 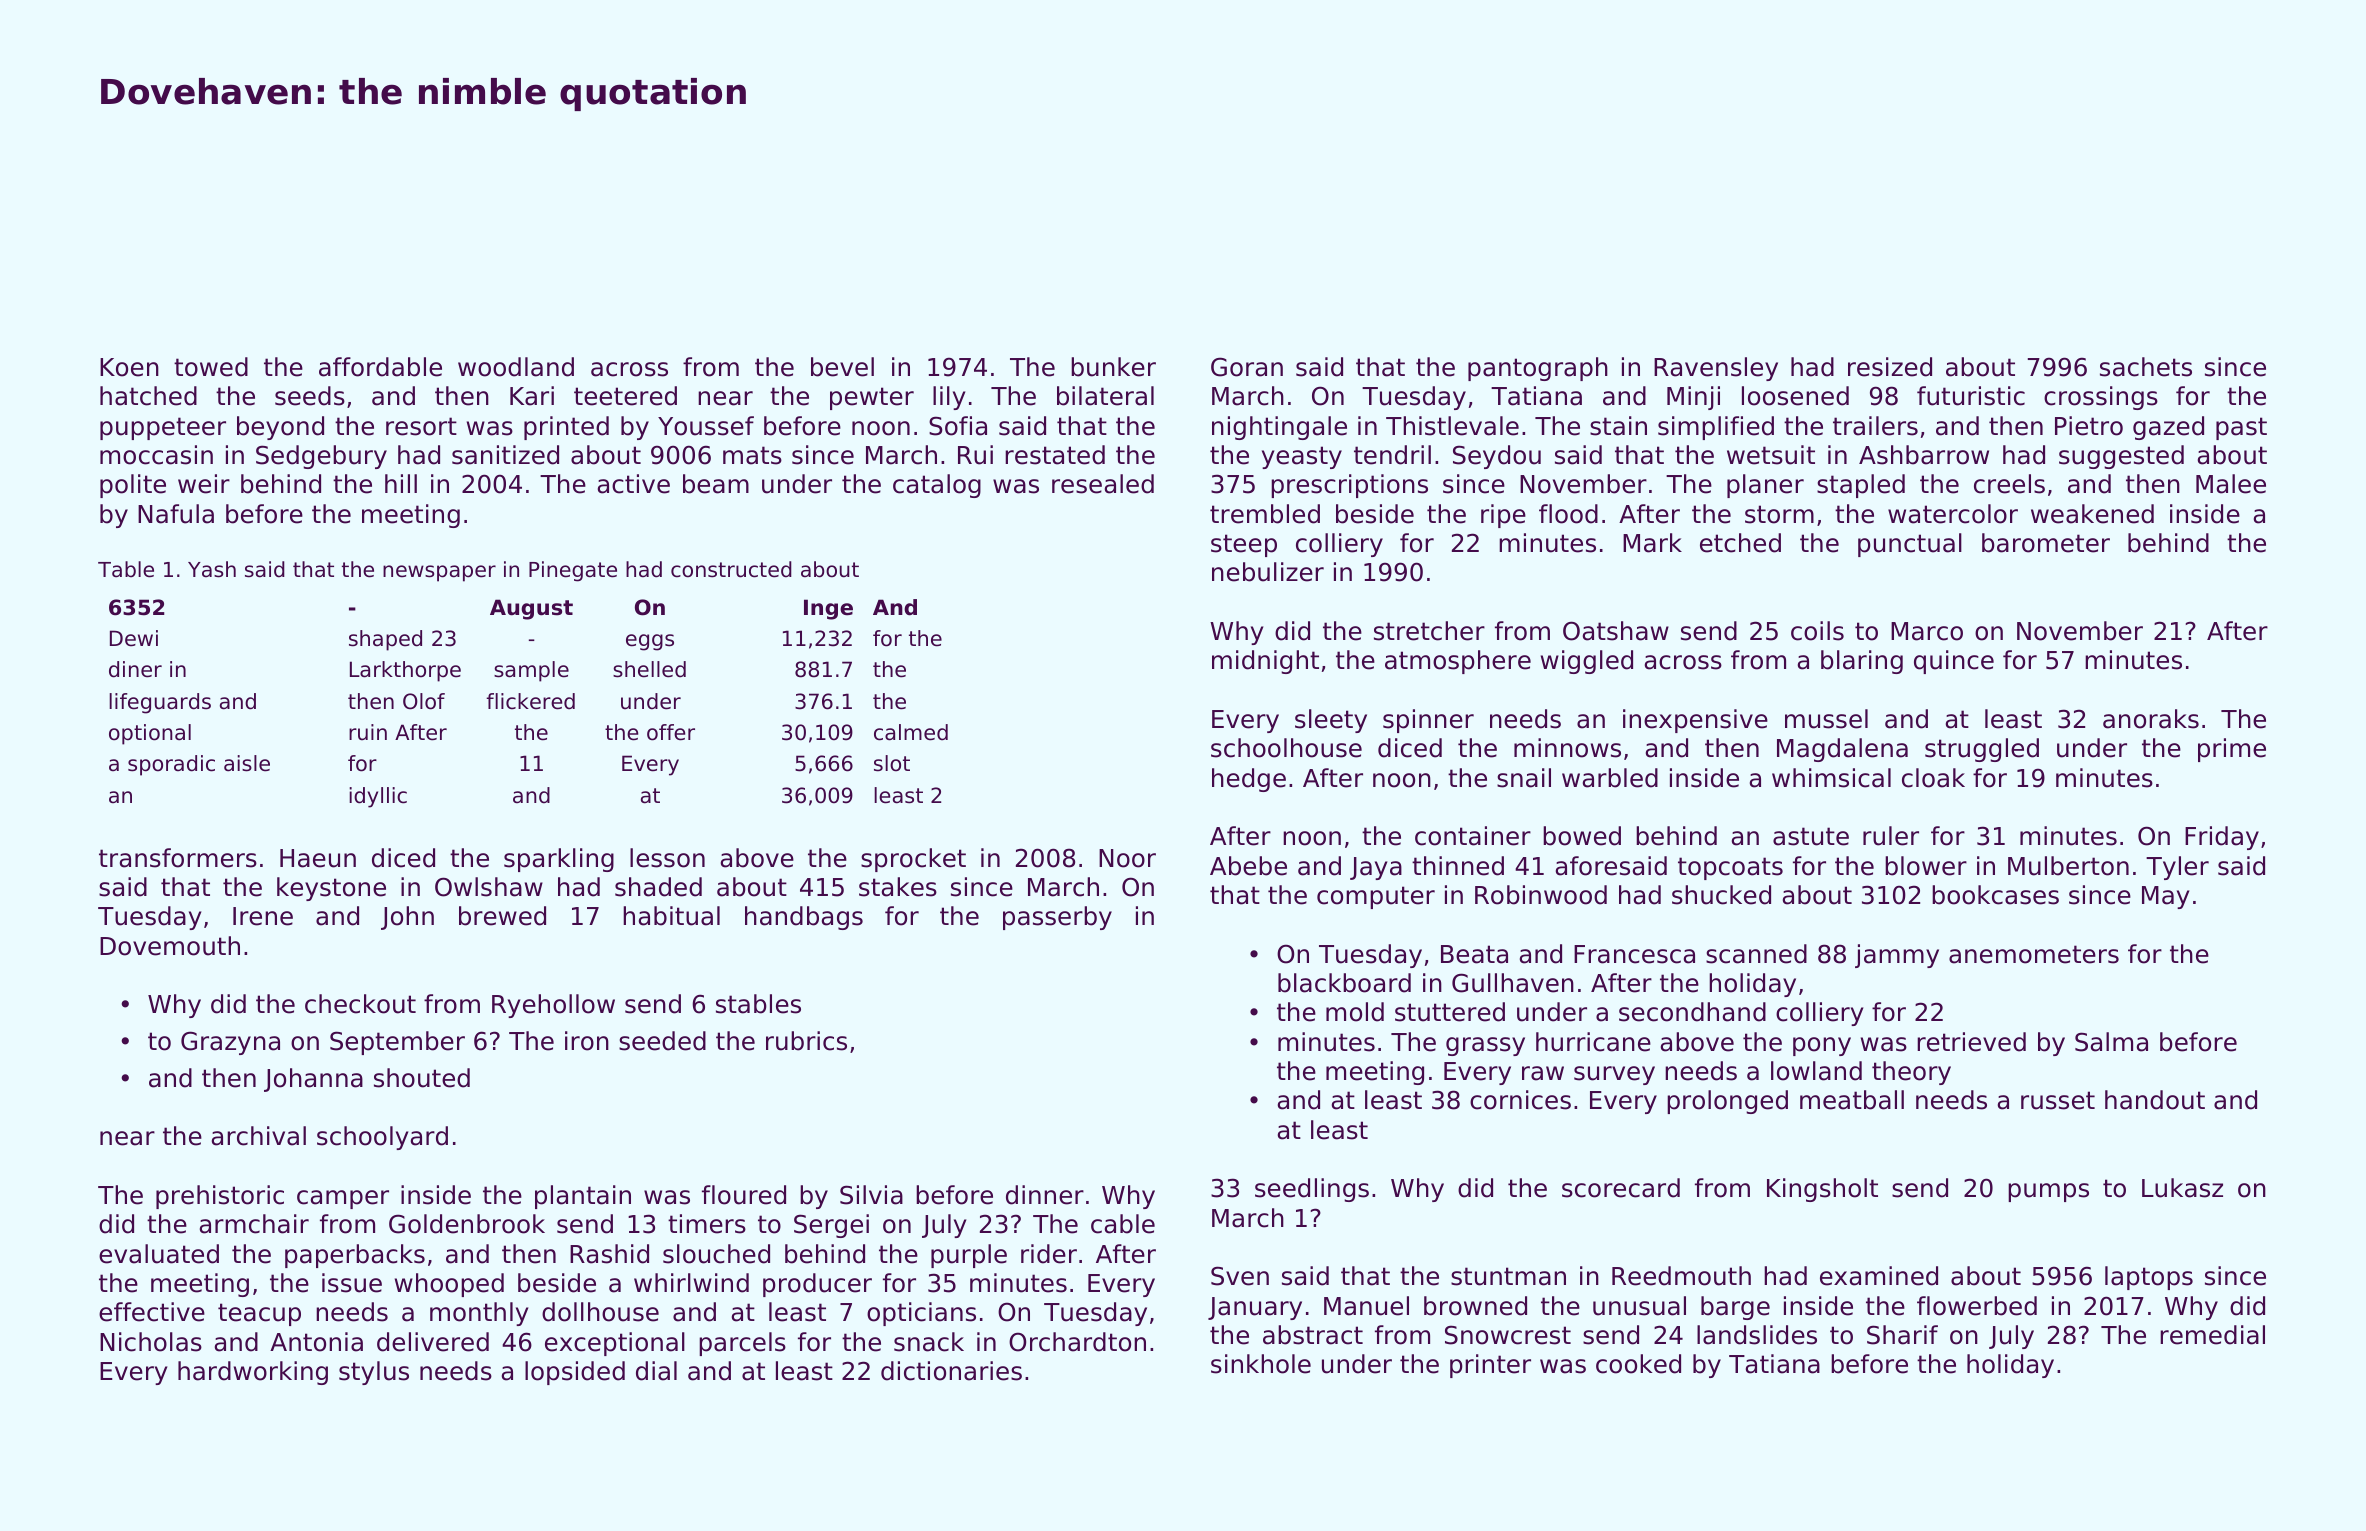 What do you see at coordinates (151, 1342) in the document?
I see `Nicholas` at bounding box center [151, 1342].
